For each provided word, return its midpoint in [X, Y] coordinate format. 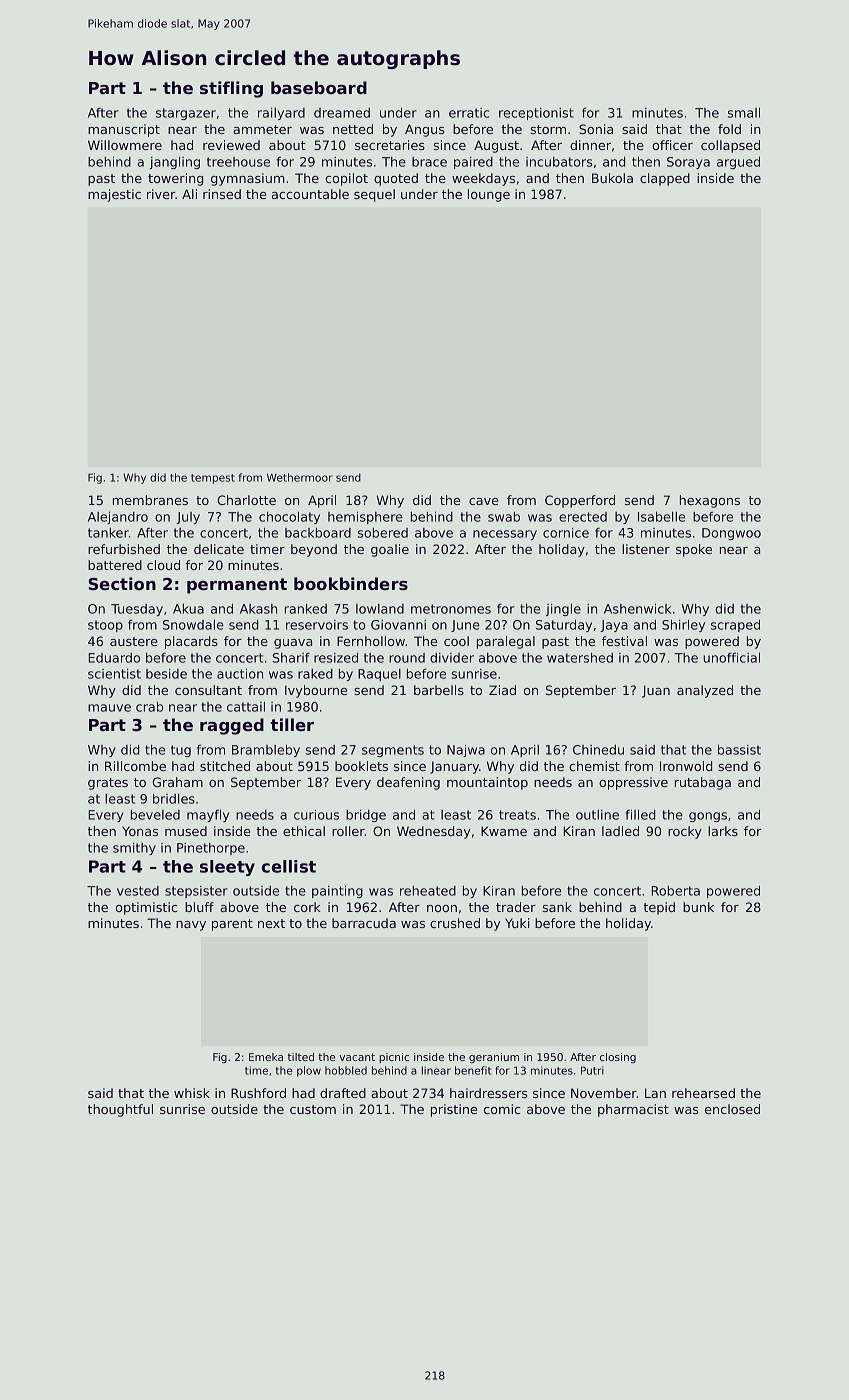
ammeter [262, 129]
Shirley [683, 625]
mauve [109, 708]
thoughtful [120, 1110]
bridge [366, 816]
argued [738, 162]
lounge [489, 195]
